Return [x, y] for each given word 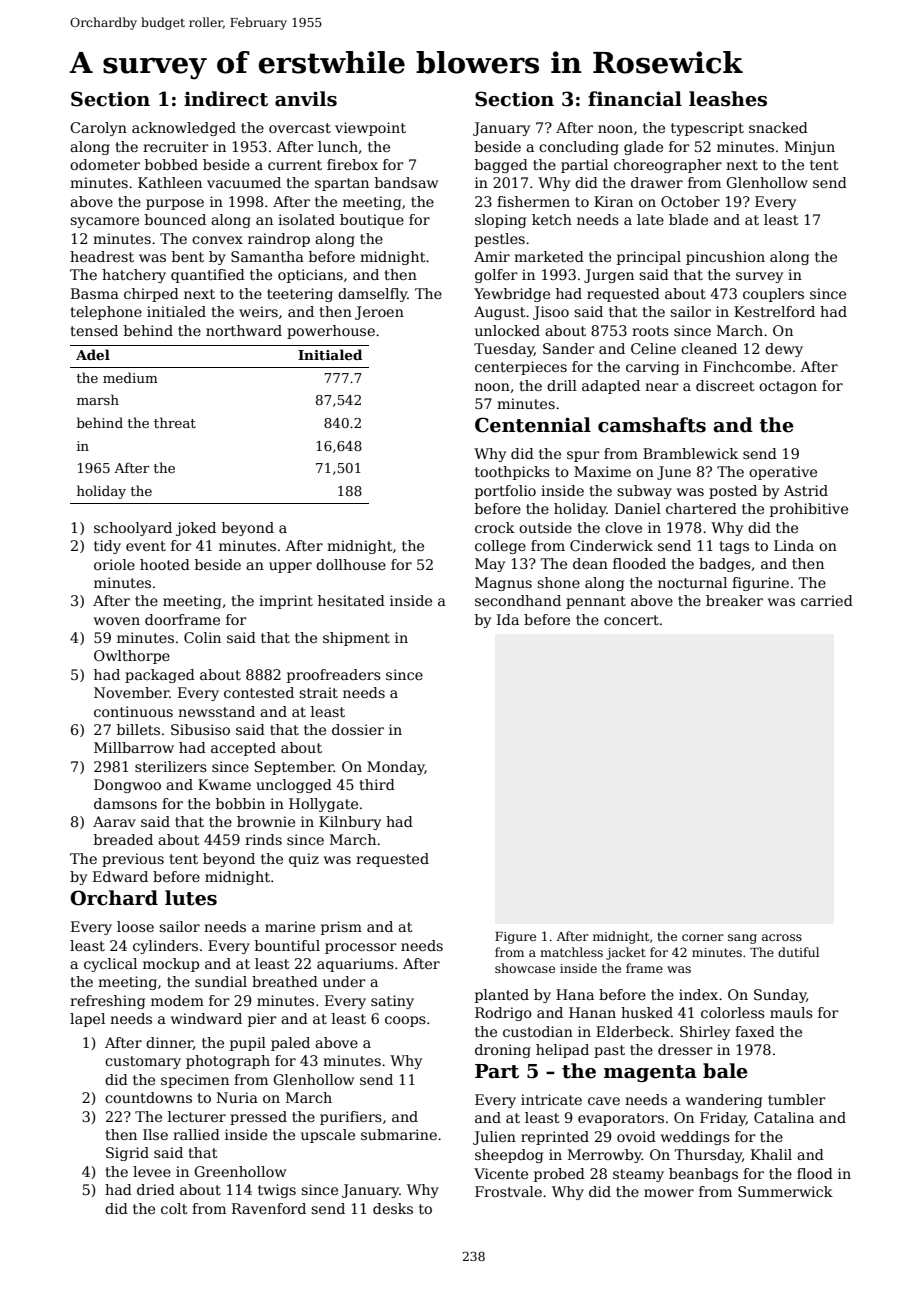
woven [117, 621]
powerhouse [331, 332]
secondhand [518, 600]
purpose [175, 204]
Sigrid [127, 1154]
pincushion [725, 258]
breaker [734, 600]
